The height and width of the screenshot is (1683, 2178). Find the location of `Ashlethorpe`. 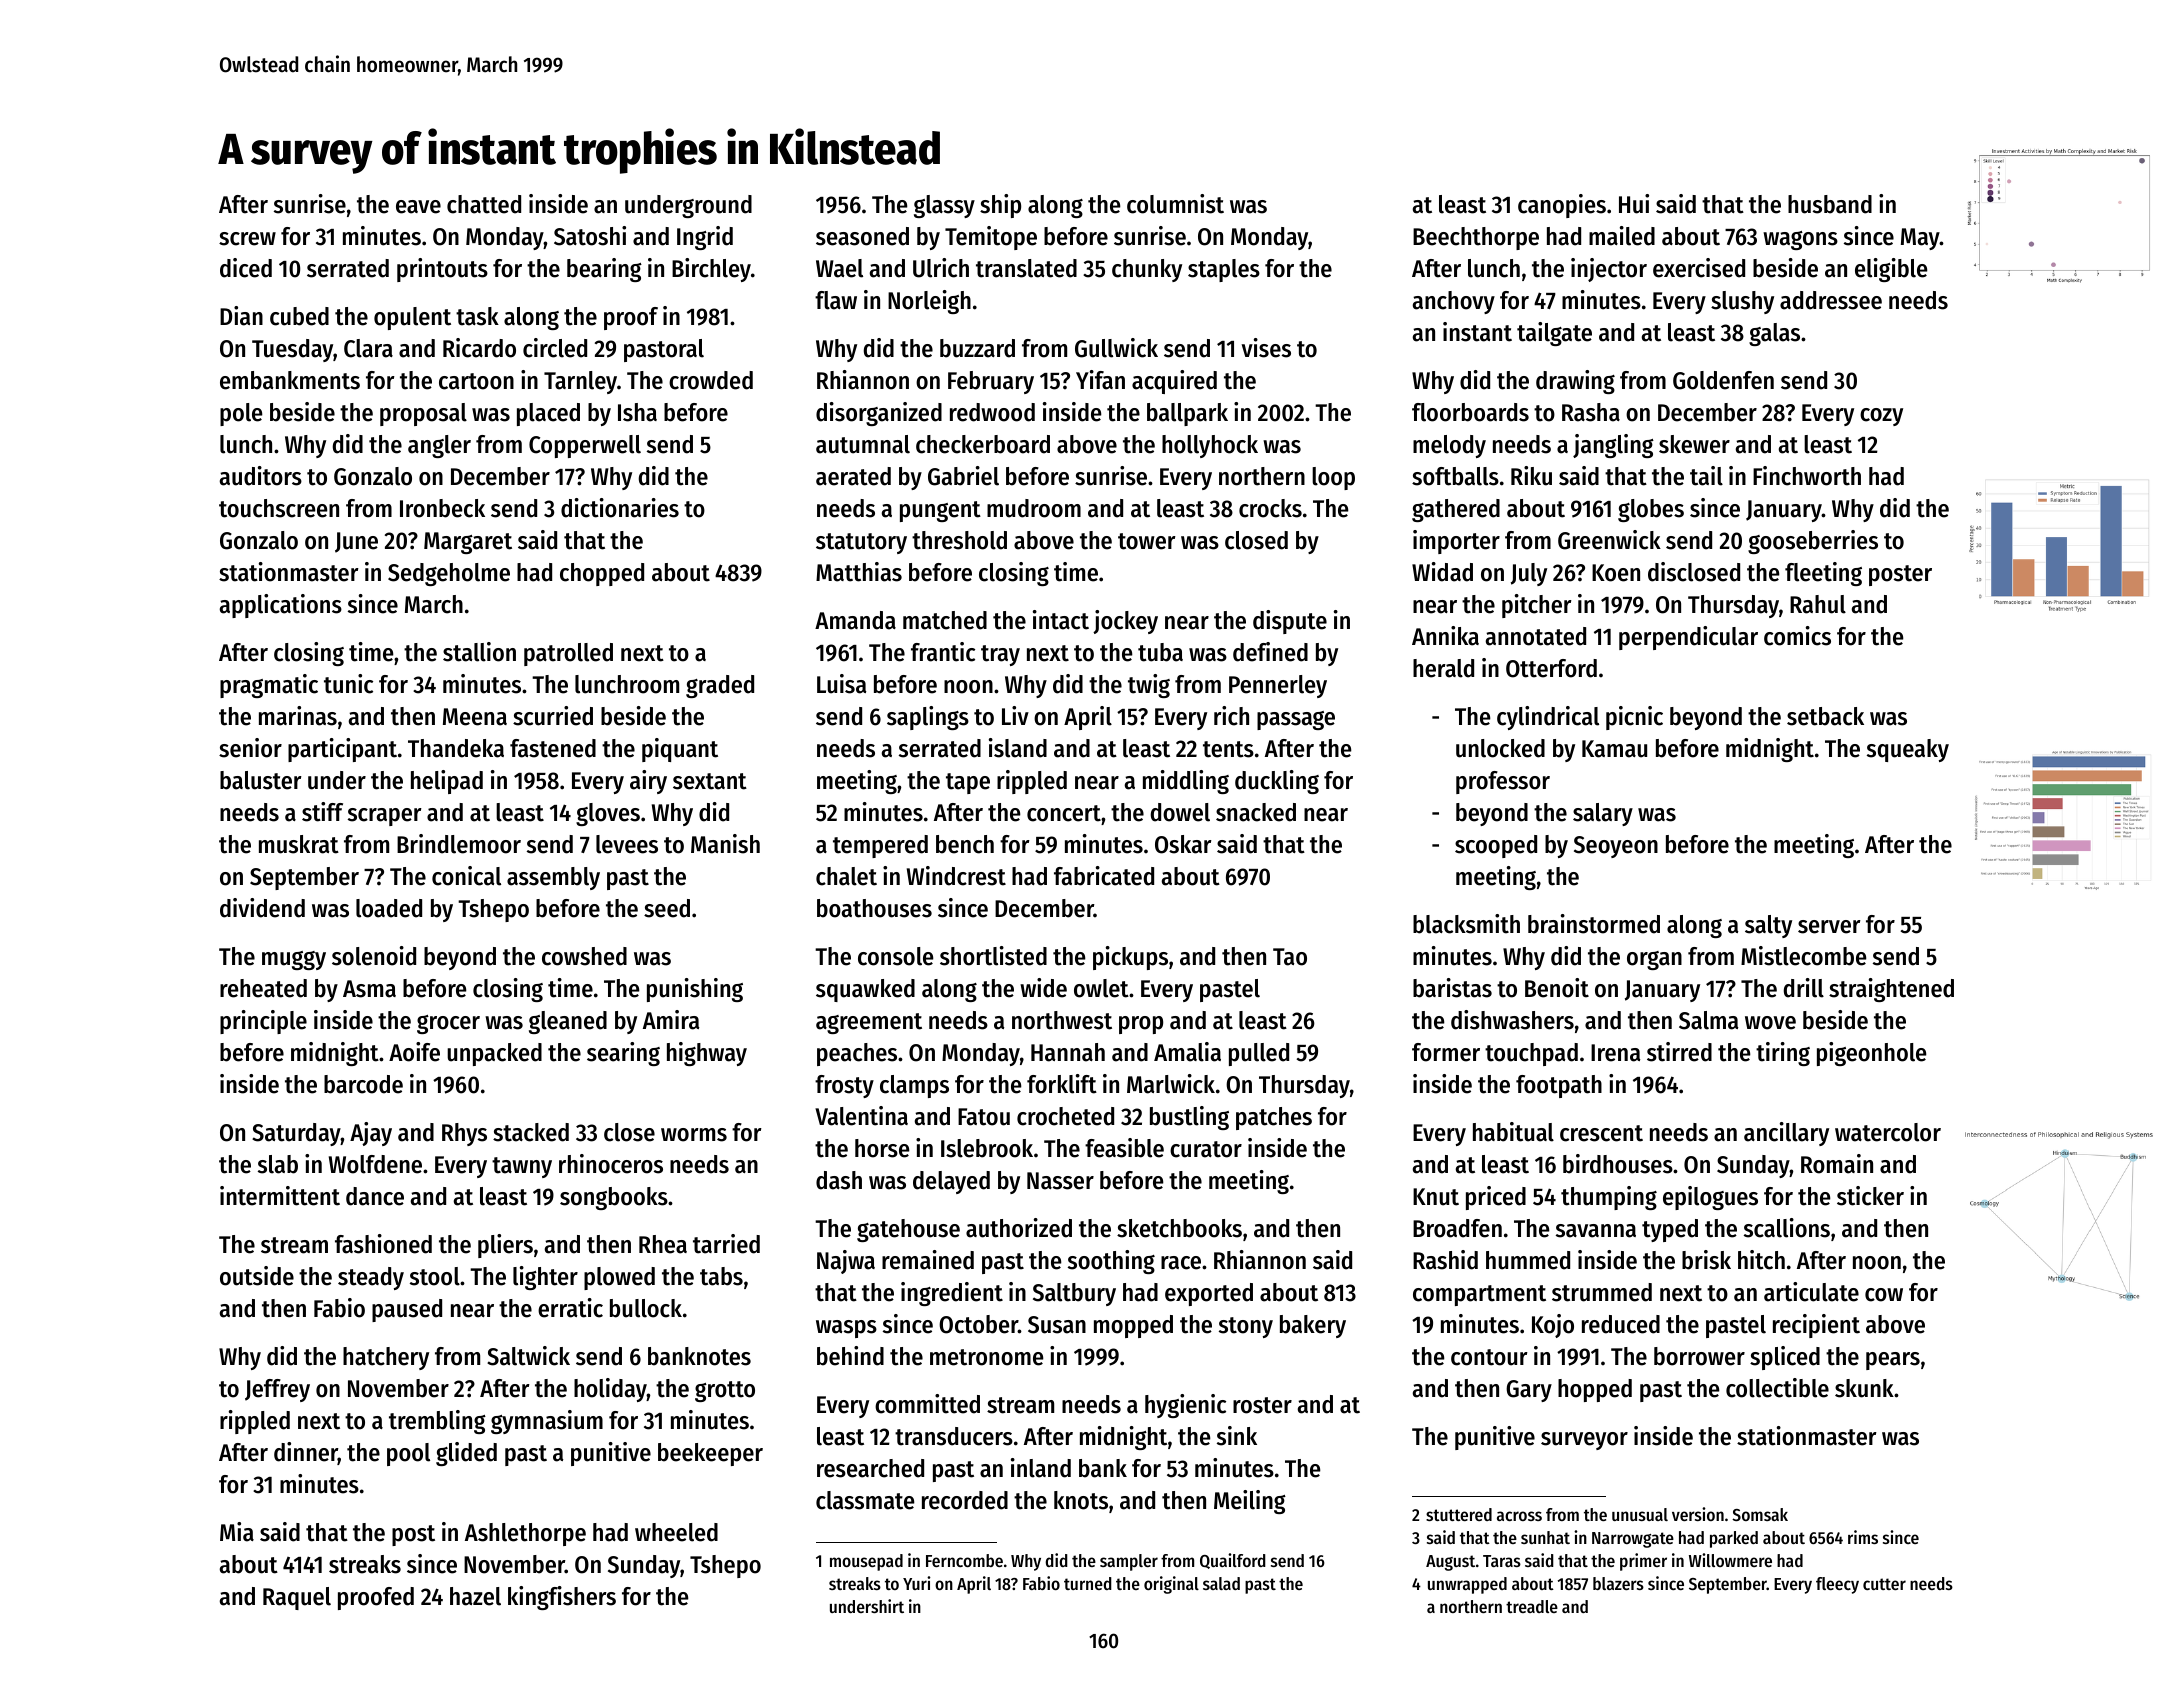

Ashlethorpe is located at coordinates (525, 1534).
